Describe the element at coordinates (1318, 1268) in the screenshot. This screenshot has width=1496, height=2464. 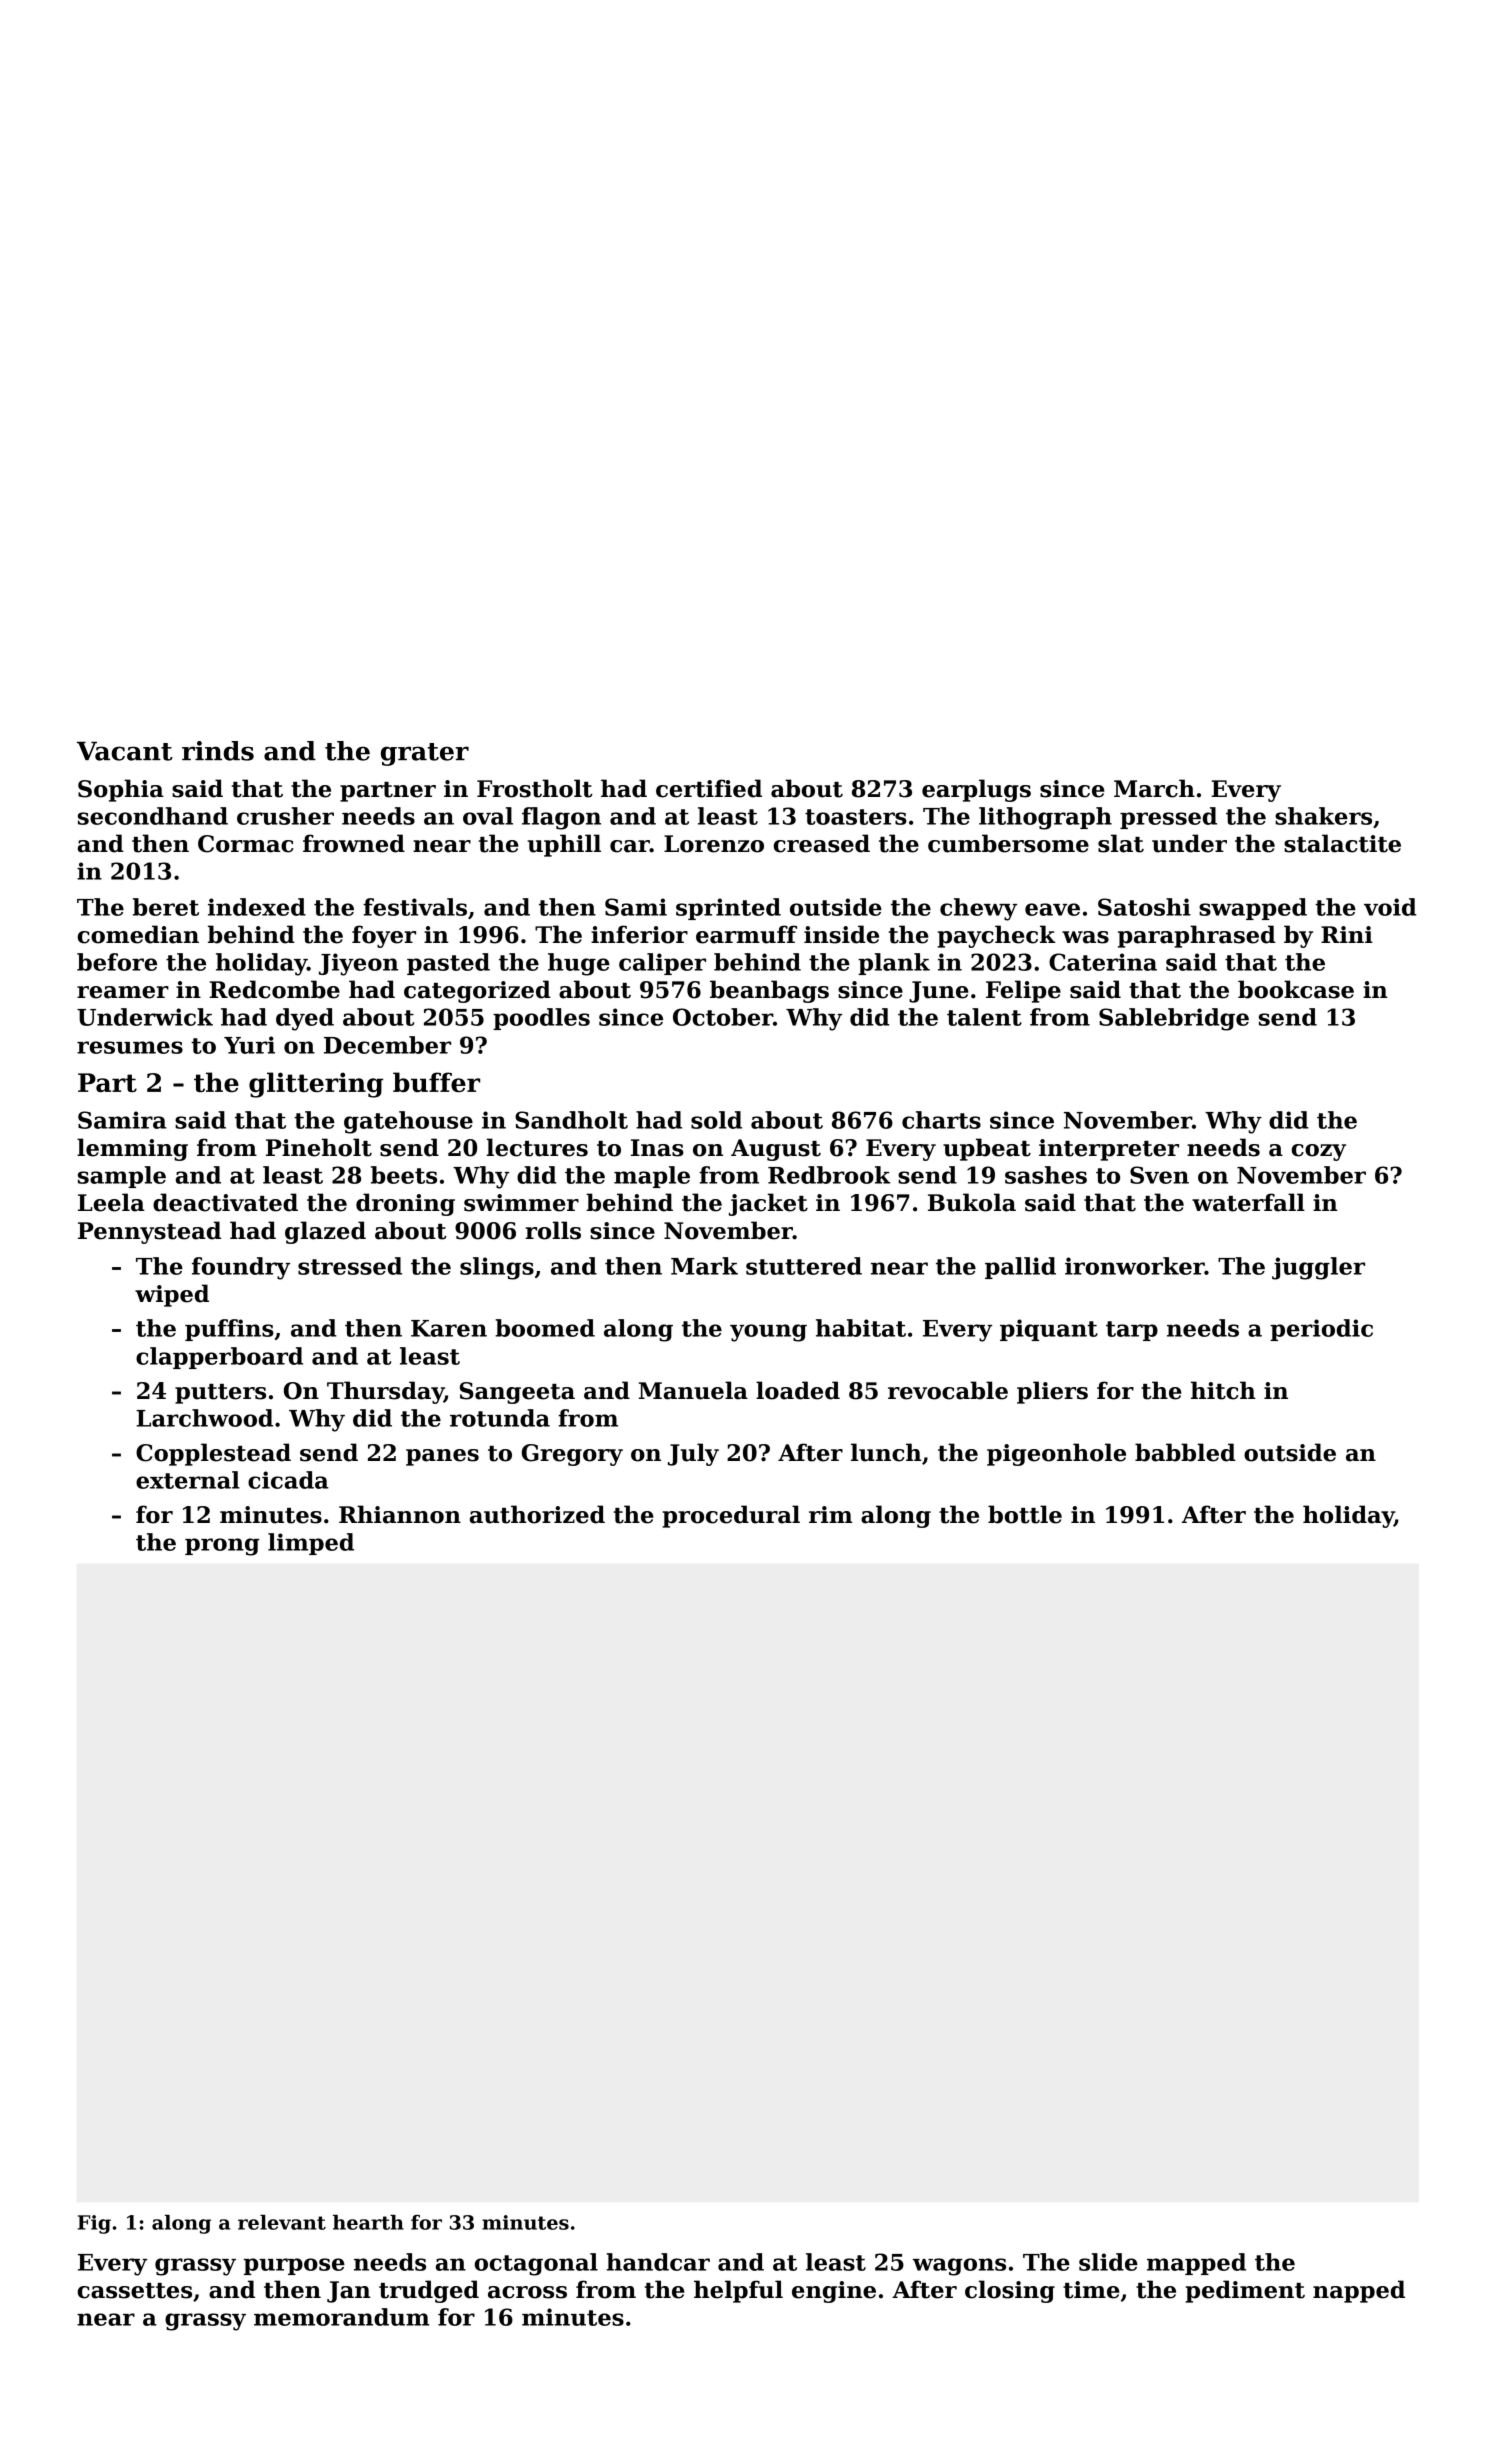
I see `juggler` at that location.
